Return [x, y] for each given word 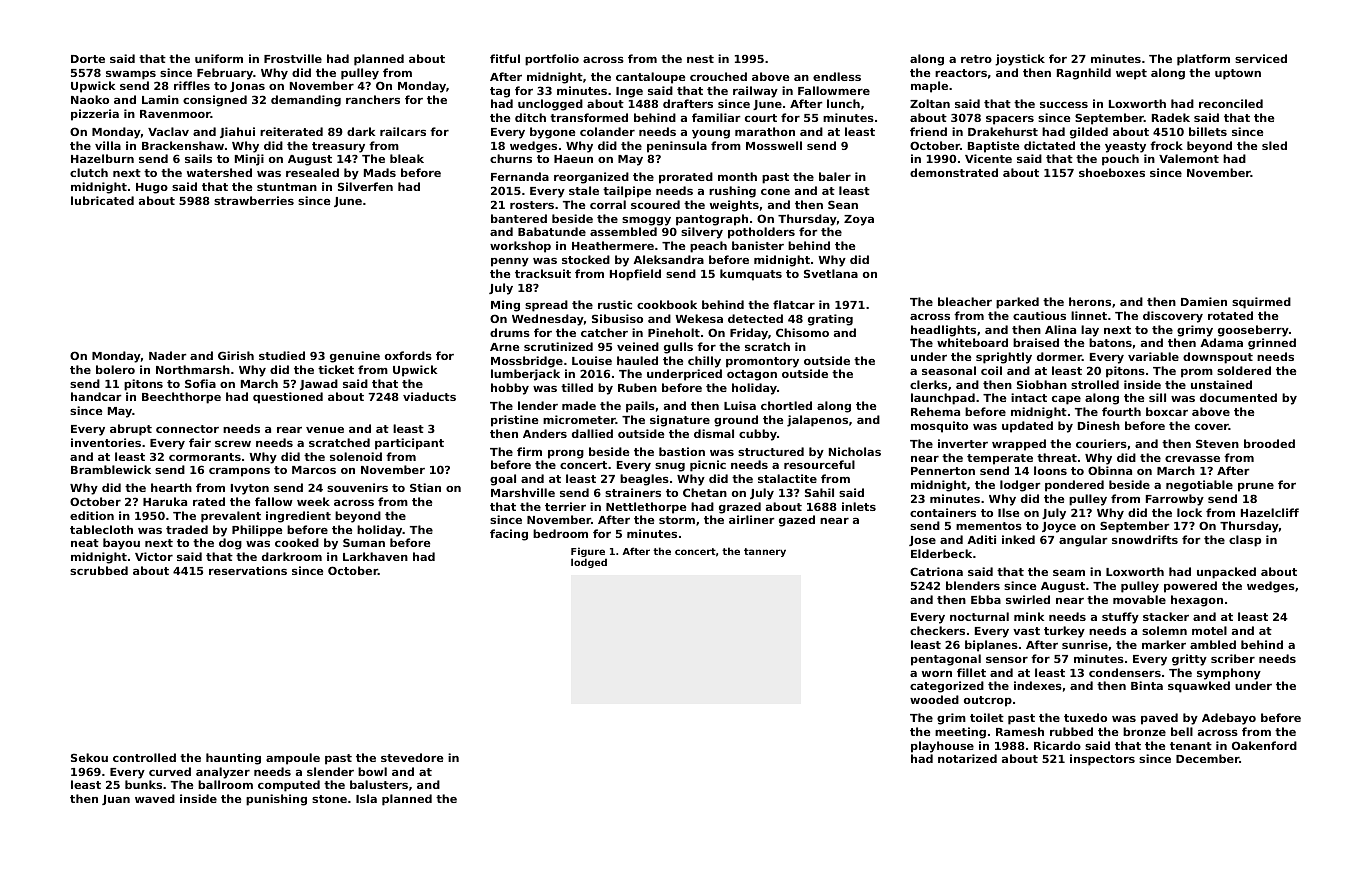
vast [1026, 631]
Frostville [293, 58]
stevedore [412, 757]
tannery [765, 552]
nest [700, 59]
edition [92, 515]
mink [1029, 616]
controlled [144, 757]
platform [1203, 60]
